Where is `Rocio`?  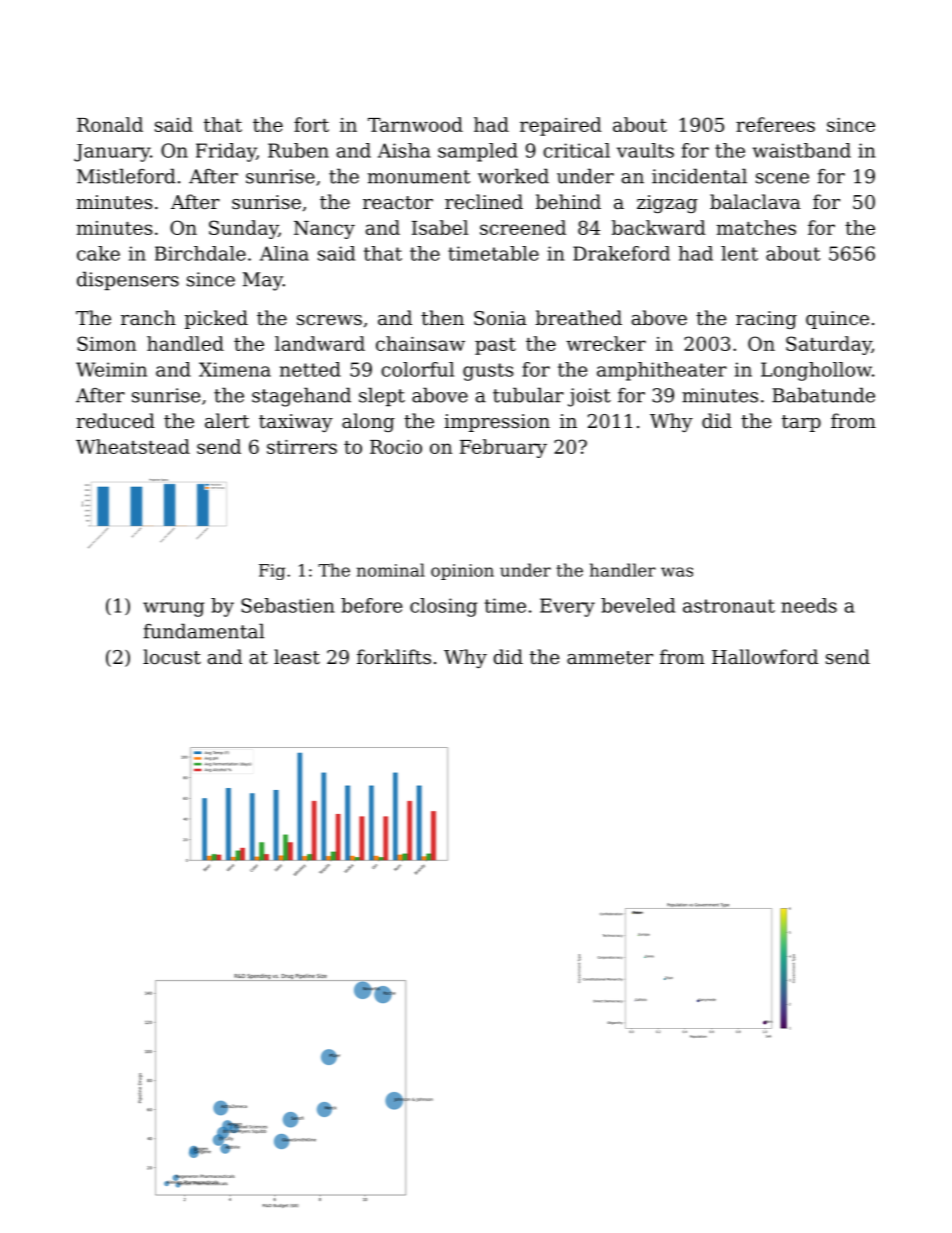 Rocio is located at coordinates (396, 447).
